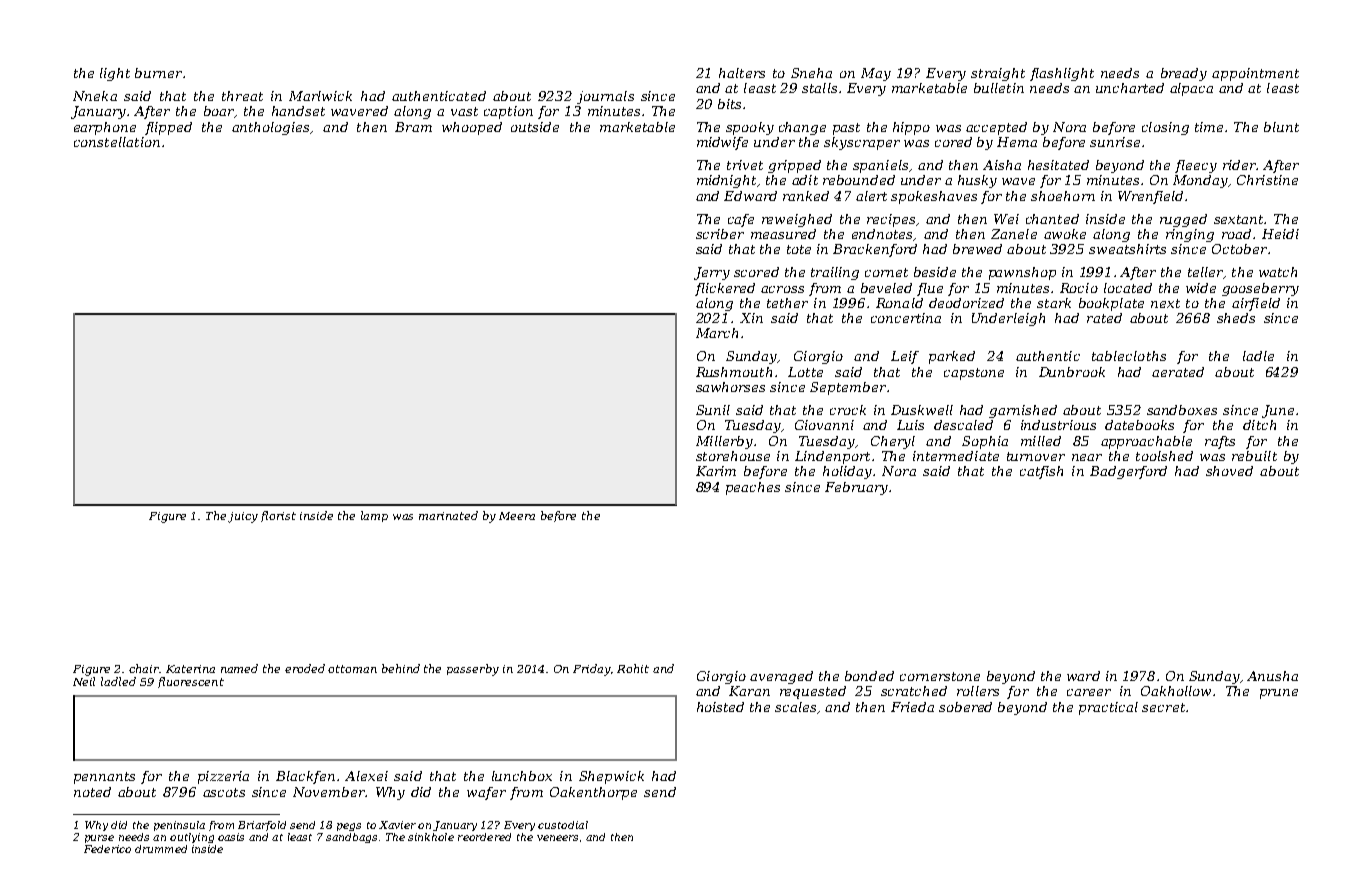 Image resolution: width=1372 pixels, height=887 pixels. What do you see at coordinates (243, 517) in the image?
I see `juicy` at bounding box center [243, 517].
